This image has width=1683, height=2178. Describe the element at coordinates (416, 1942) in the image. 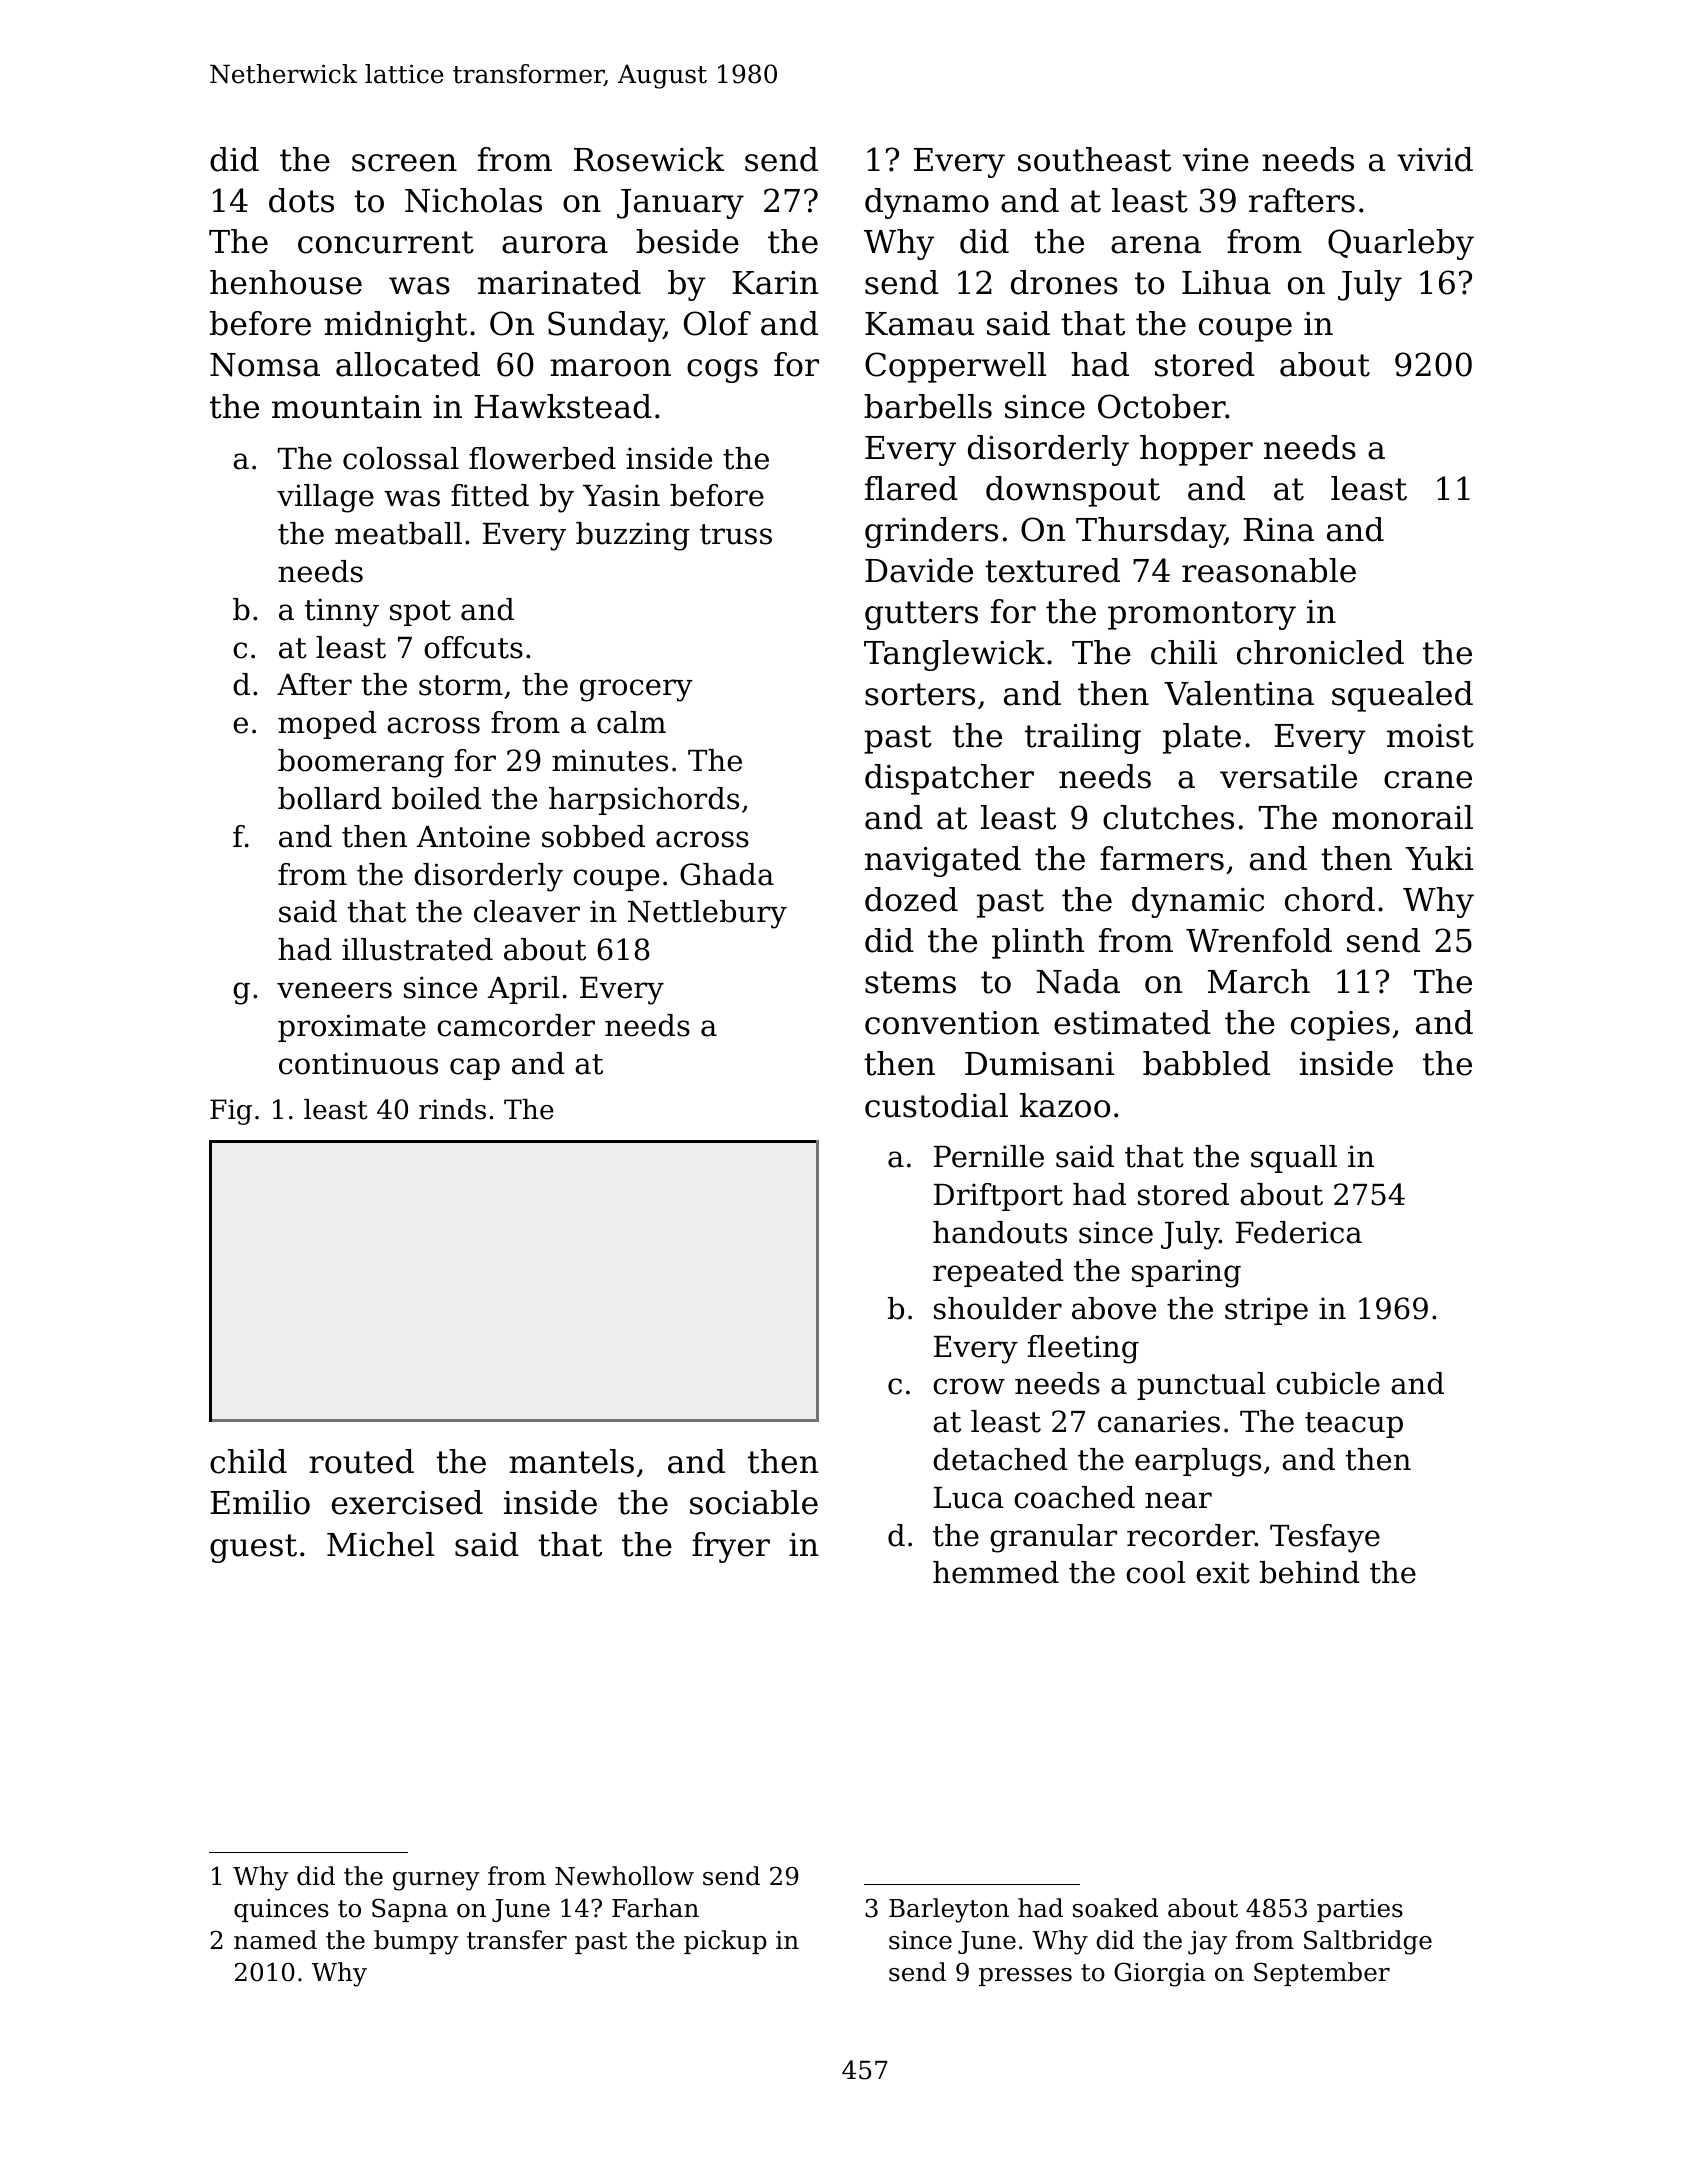

I see `bumpy` at that location.
